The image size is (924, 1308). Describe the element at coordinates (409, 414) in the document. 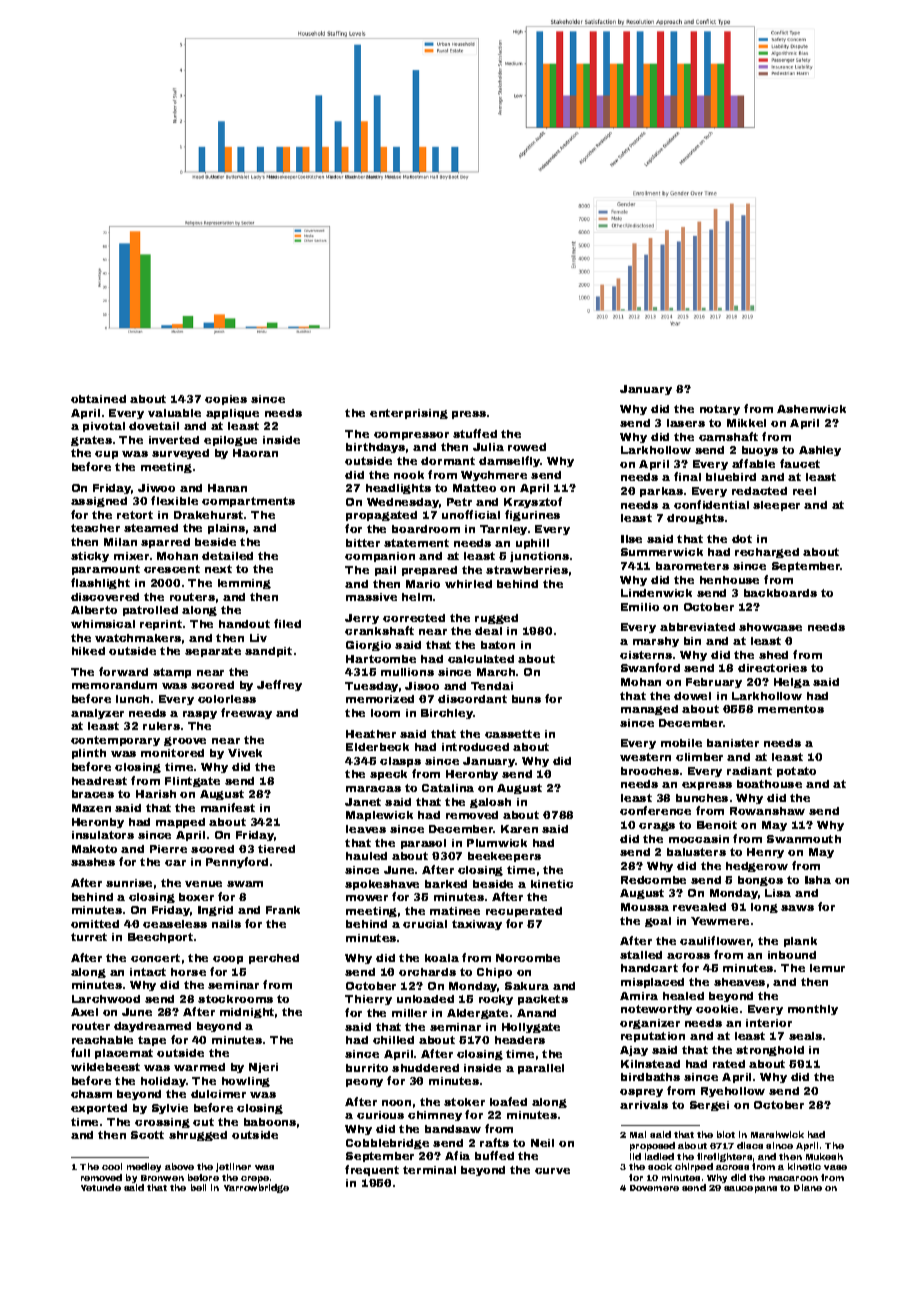

I see `enterprising` at that location.
